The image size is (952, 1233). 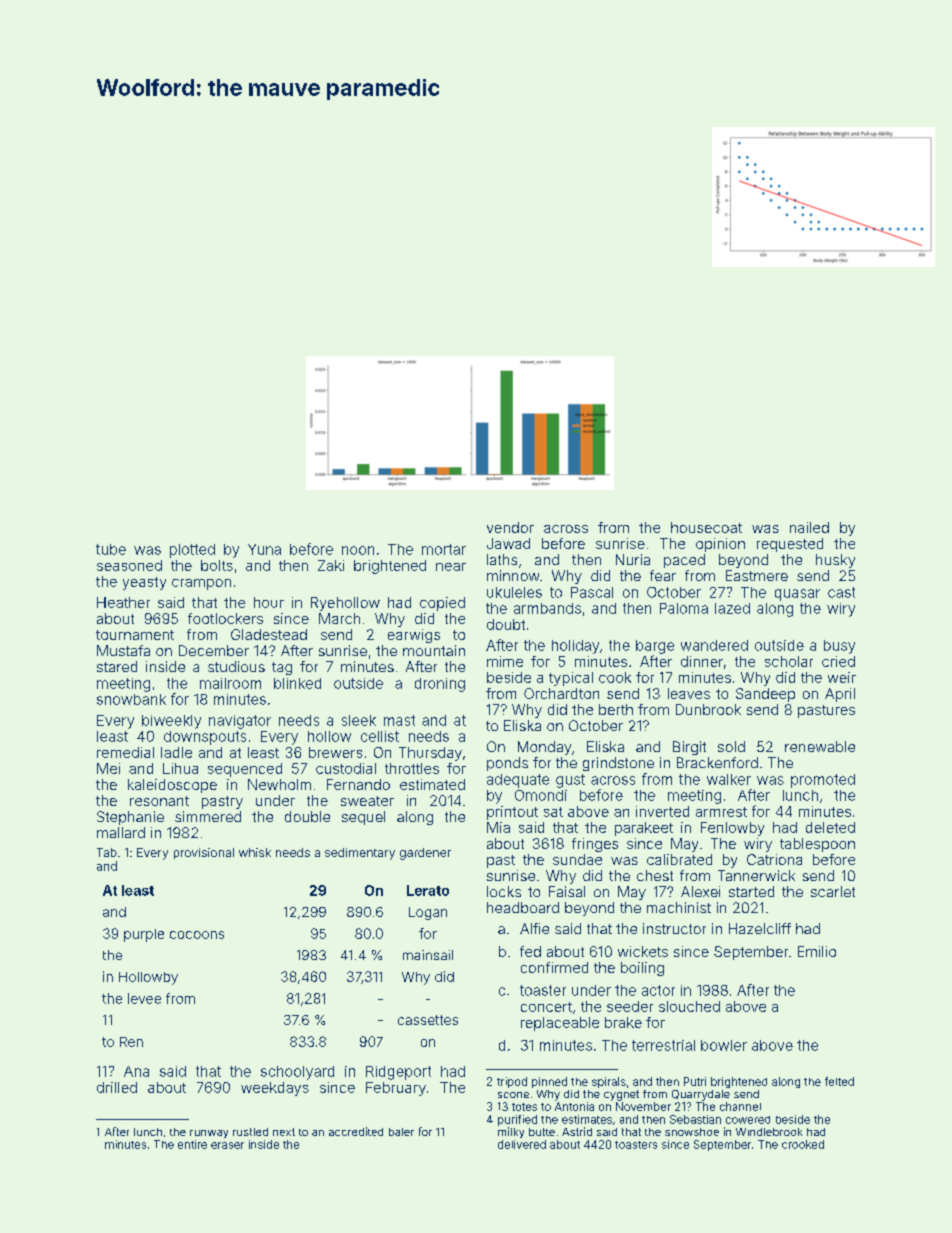 What do you see at coordinates (192, 1144) in the screenshot?
I see `entire` at bounding box center [192, 1144].
